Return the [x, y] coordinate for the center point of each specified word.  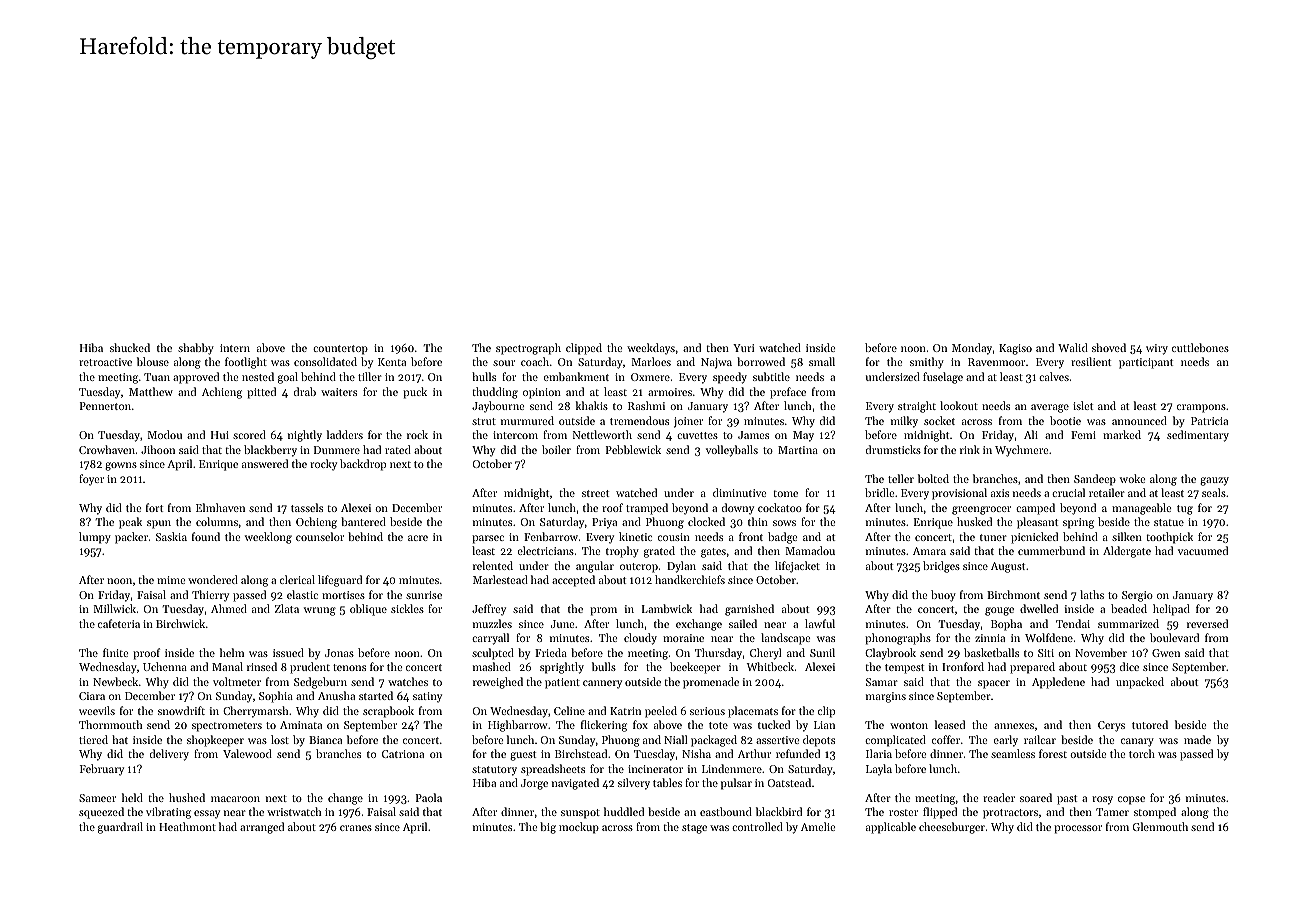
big [548, 828]
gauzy [1214, 481]
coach [535, 361]
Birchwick [180, 623]
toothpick [1169, 538]
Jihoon [158, 449]
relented [493, 565]
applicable [891, 828]
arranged [262, 828]
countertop [340, 350]
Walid [1073, 347]
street [595, 493]
